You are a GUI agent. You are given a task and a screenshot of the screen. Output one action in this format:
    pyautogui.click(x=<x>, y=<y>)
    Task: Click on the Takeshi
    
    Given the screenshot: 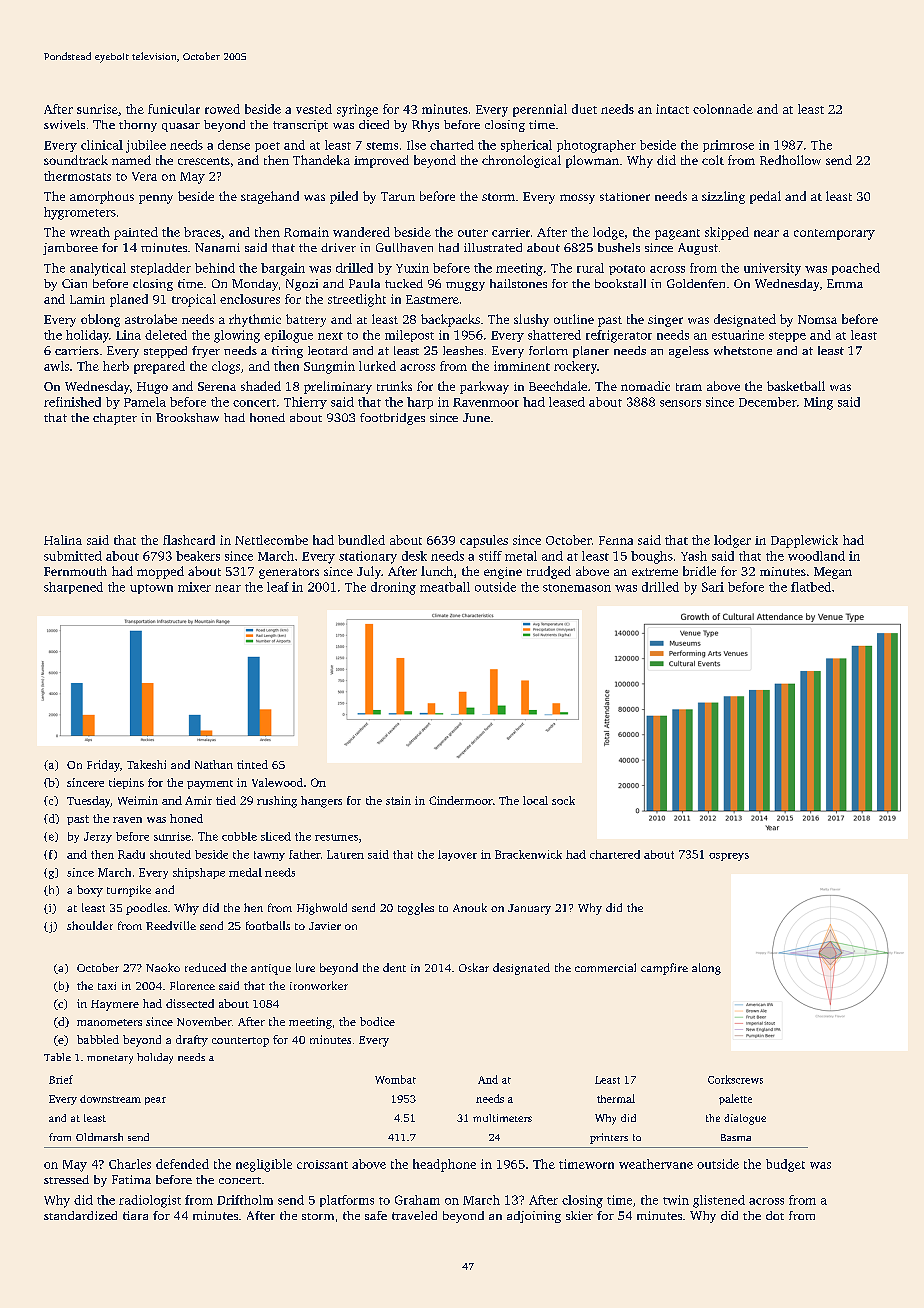 What is the action you would take?
    pyautogui.click(x=146, y=764)
